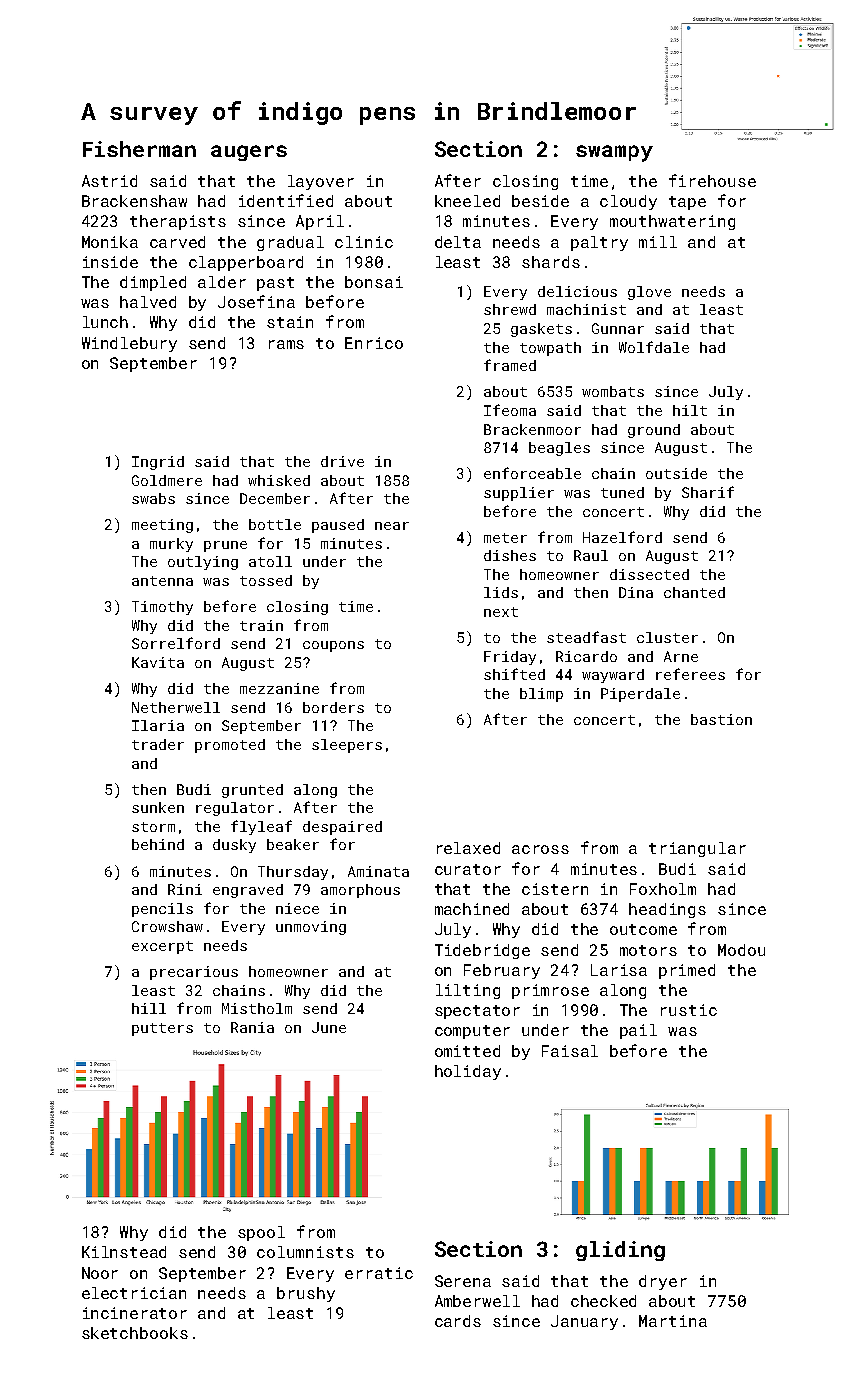 This image has width=849, height=1400. I want to click on tape, so click(687, 203).
